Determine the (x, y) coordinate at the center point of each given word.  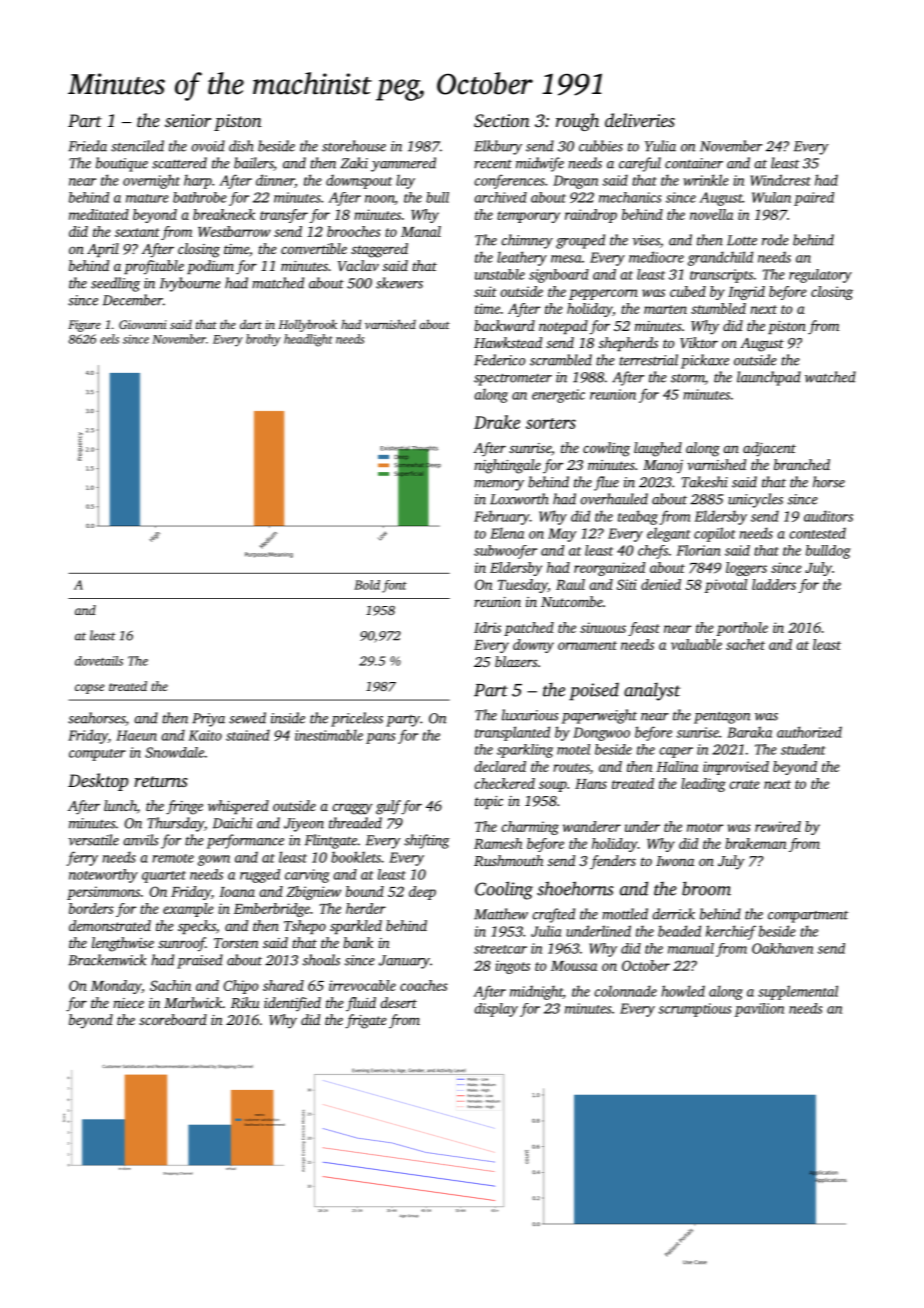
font (394, 586)
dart (251, 324)
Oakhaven (782, 948)
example (188, 910)
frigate (366, 1021)
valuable (696, 644)
